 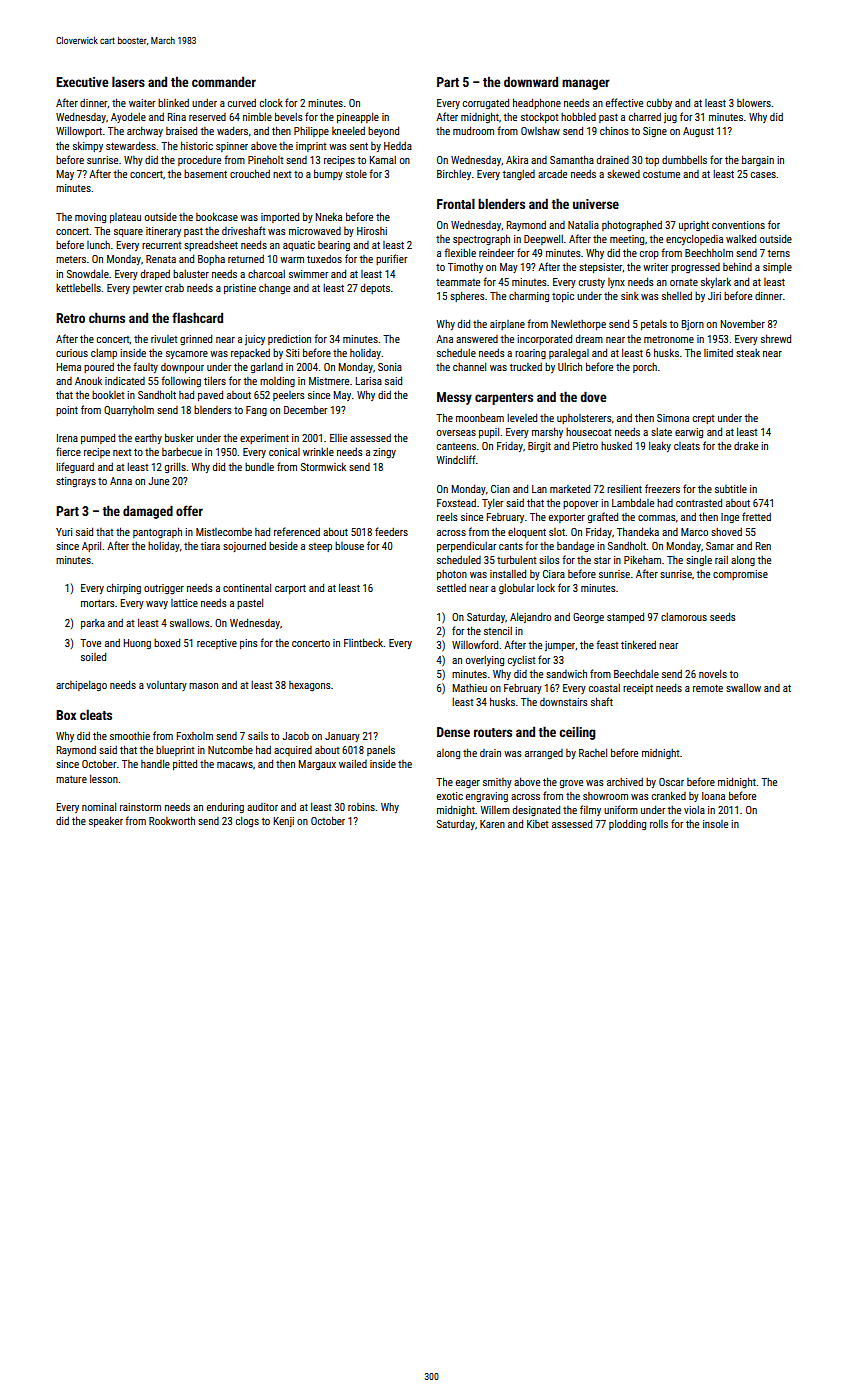 I want to click on Ioana, so click(x=713, y=796).
